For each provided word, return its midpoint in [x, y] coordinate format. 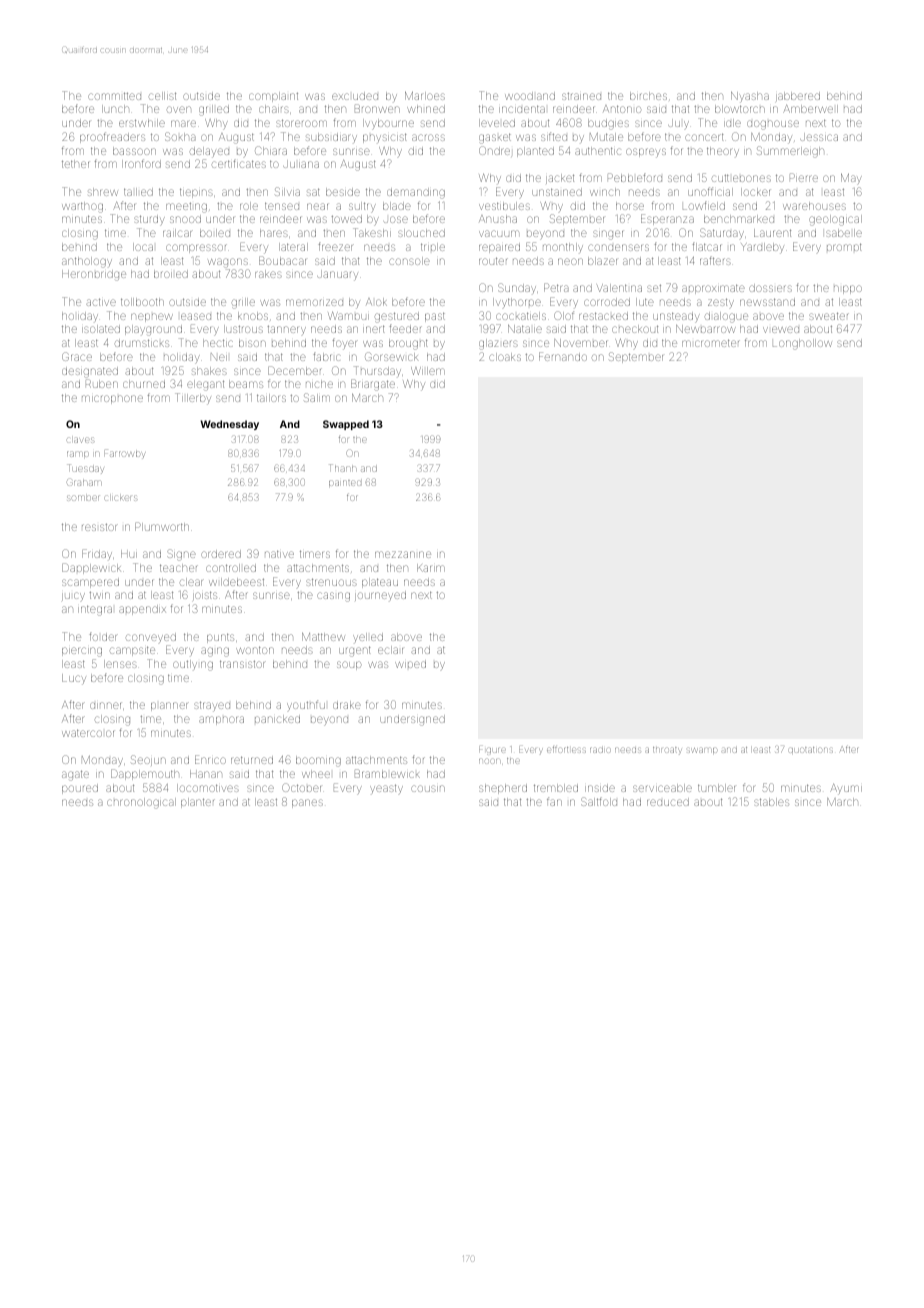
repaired [499, 248]
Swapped [346, 425]
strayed [212, 706]
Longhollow [802, 344]
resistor [100, 527]
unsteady [676, 317]
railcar [178, 233]
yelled [368, 637]
